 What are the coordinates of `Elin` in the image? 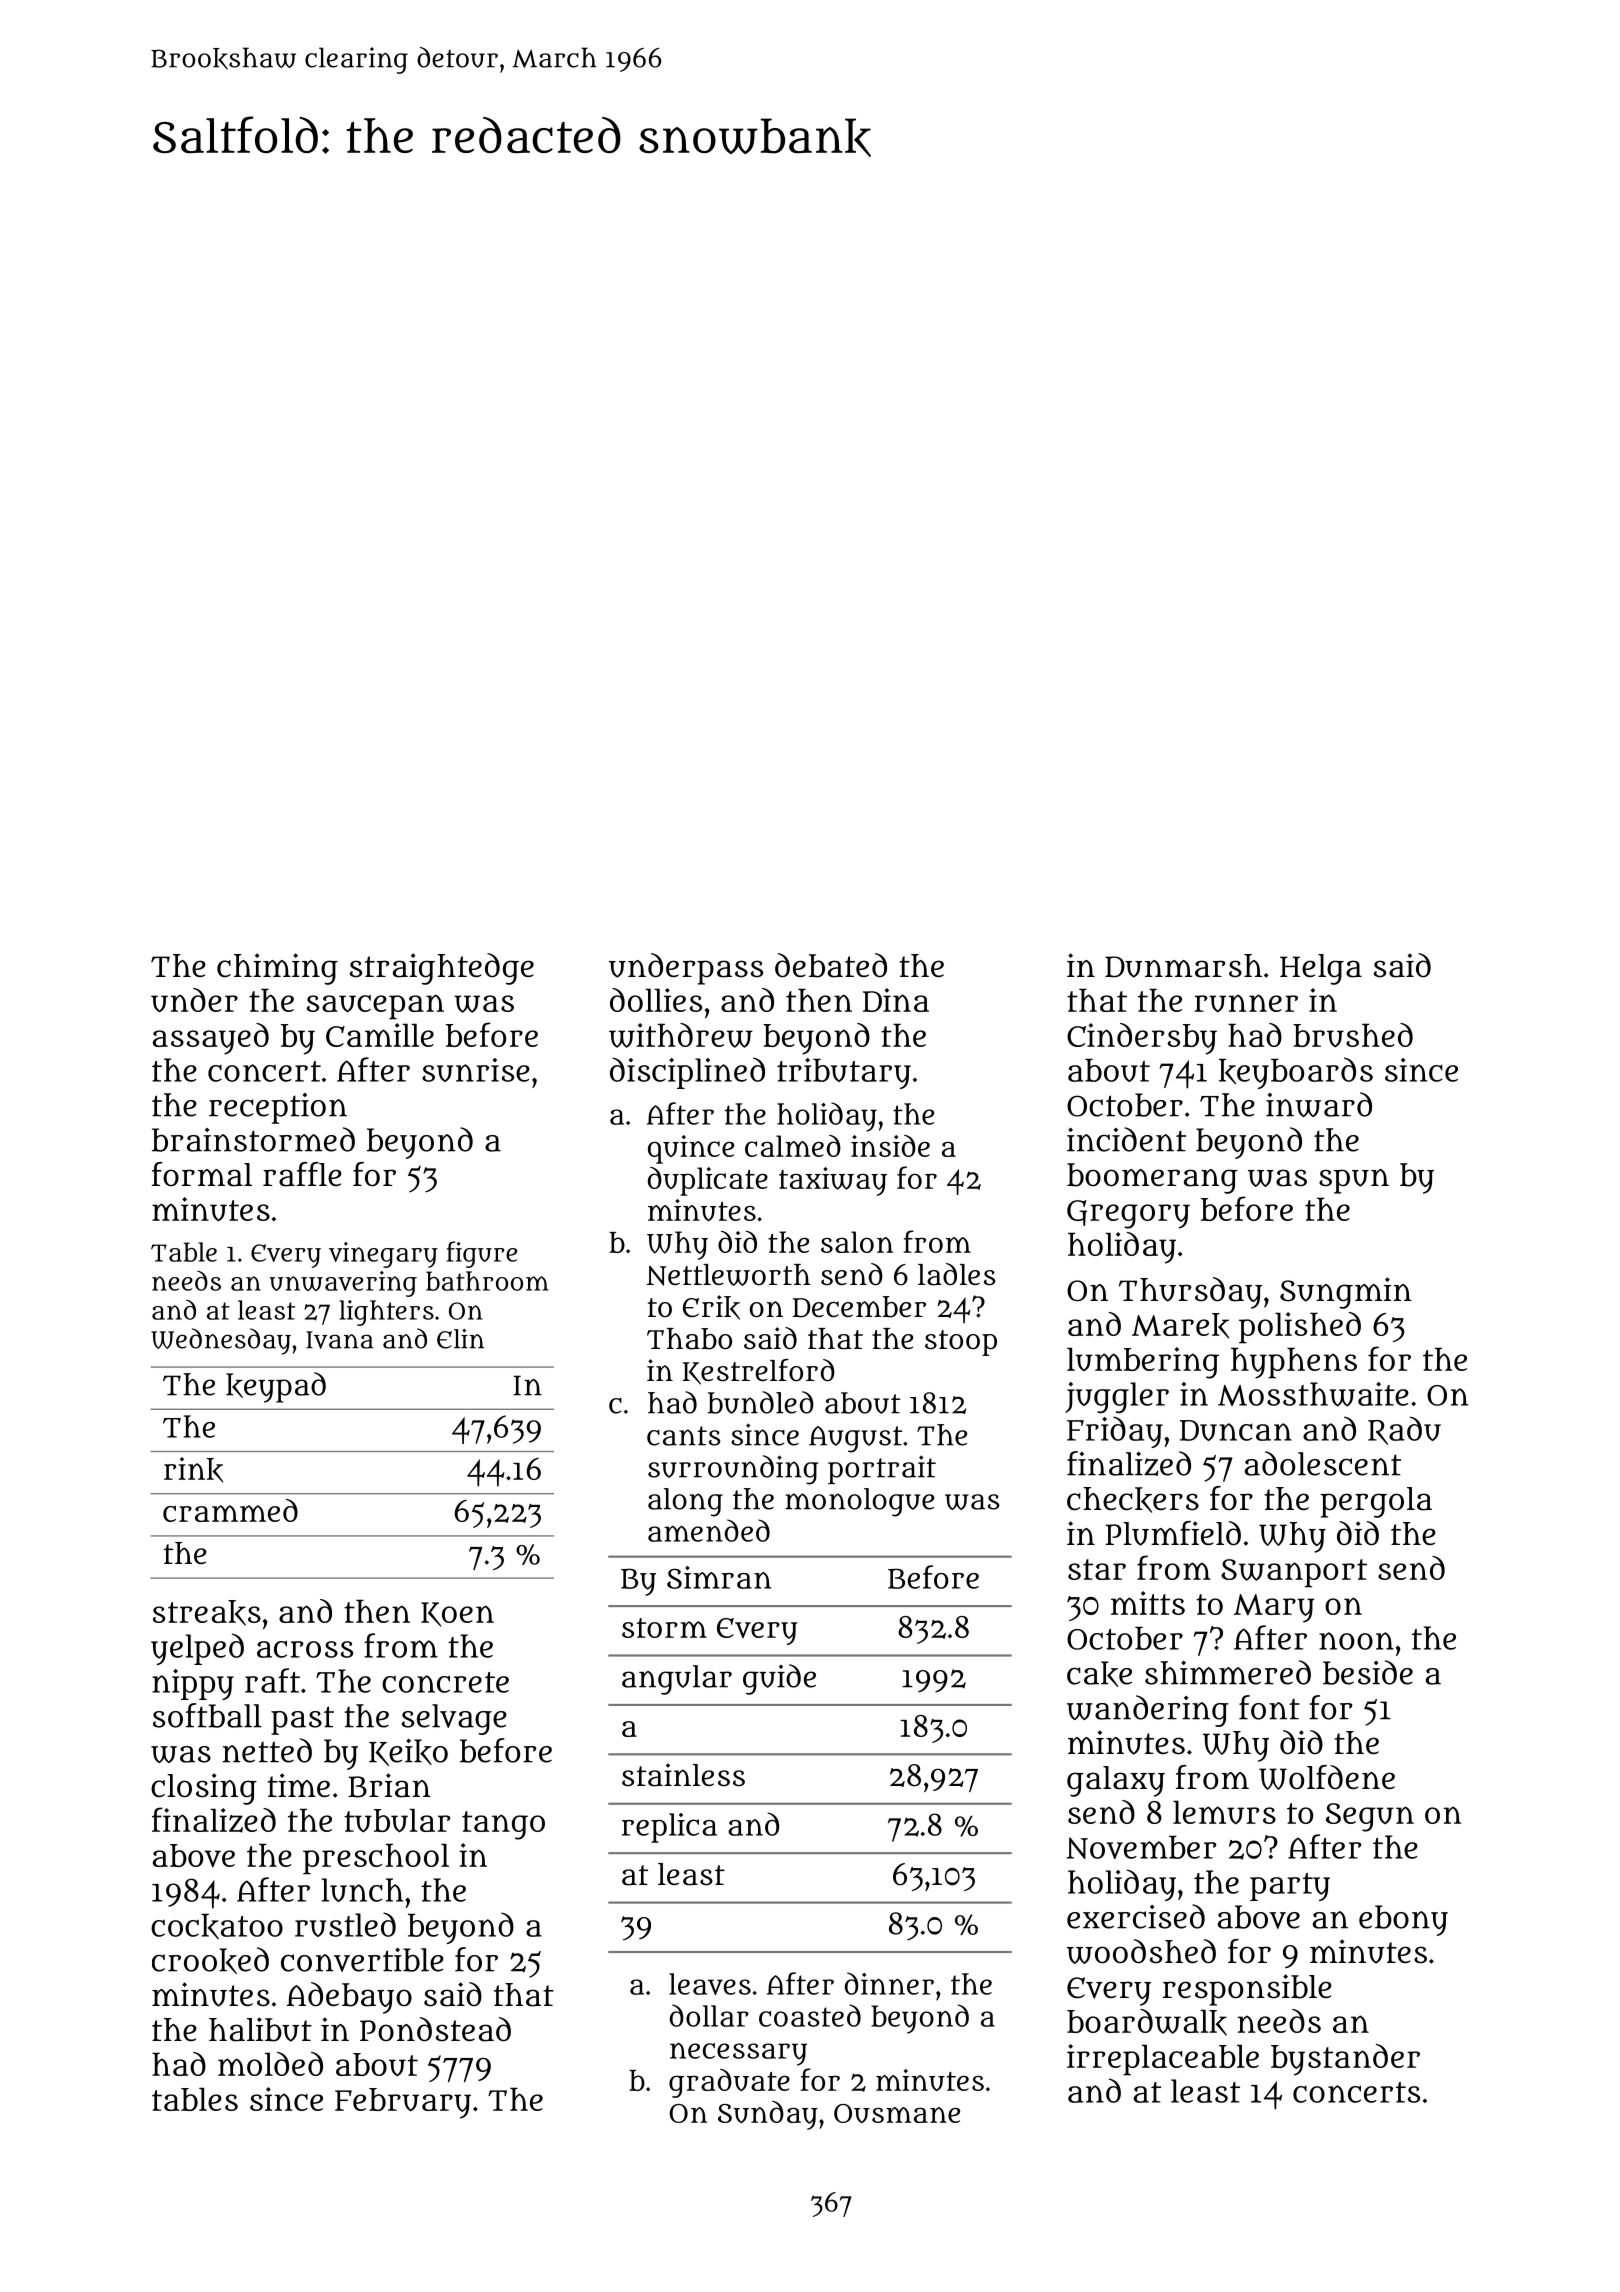 It's located at (460, 1339).
